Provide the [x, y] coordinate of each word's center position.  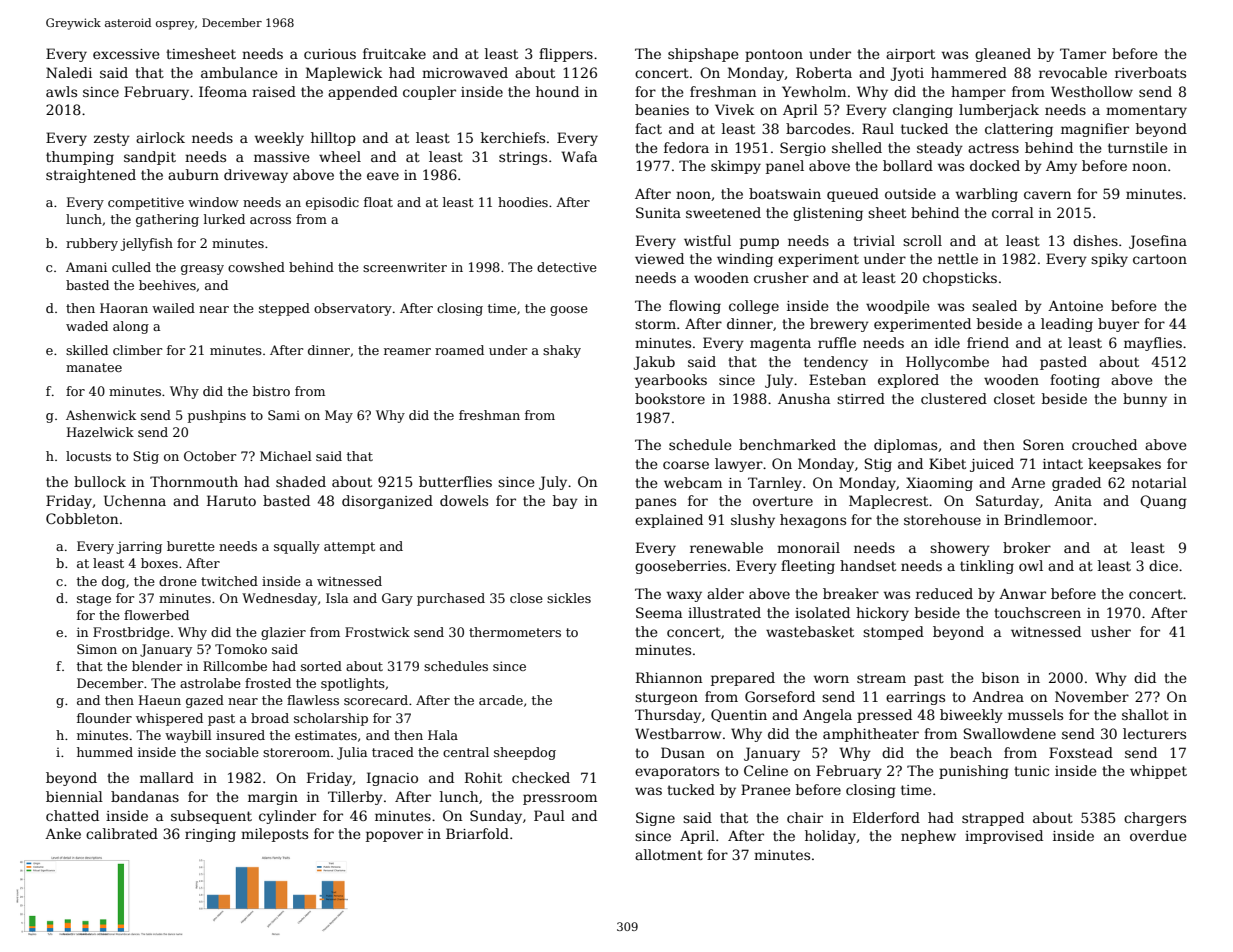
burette [191, 546]
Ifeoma [223, 91]
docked [995, 165]
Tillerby [355, 798]
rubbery [92, 244]
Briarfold [477, 833]
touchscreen [1037, 612]
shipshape [703, 55]
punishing [974, 772]
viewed [659, 258]
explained [669, 521]
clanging [923, 111]
